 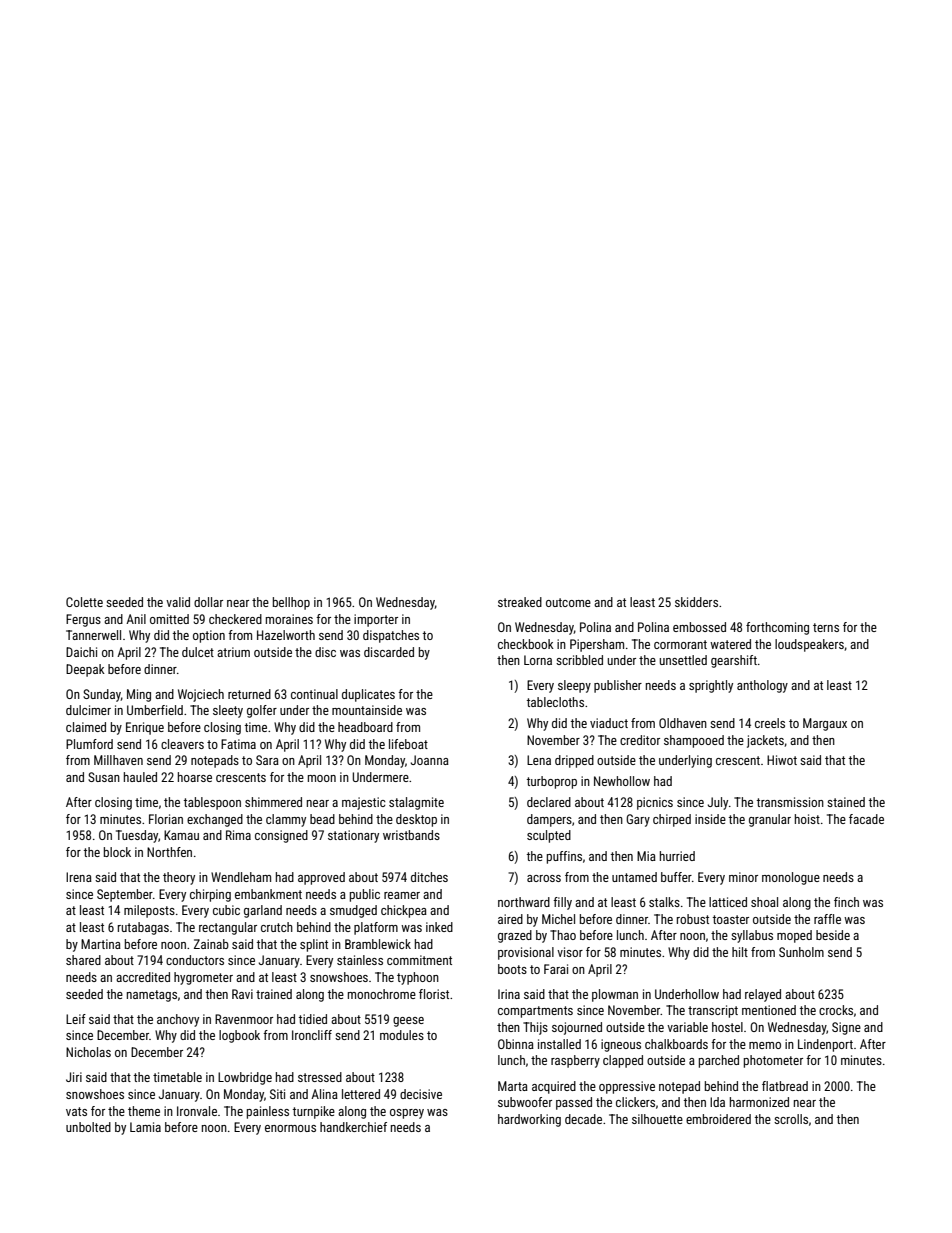 What do you see at coordinates (512, 969) in the screenshot?
I see `boots` at bounding box center [512, 969].
